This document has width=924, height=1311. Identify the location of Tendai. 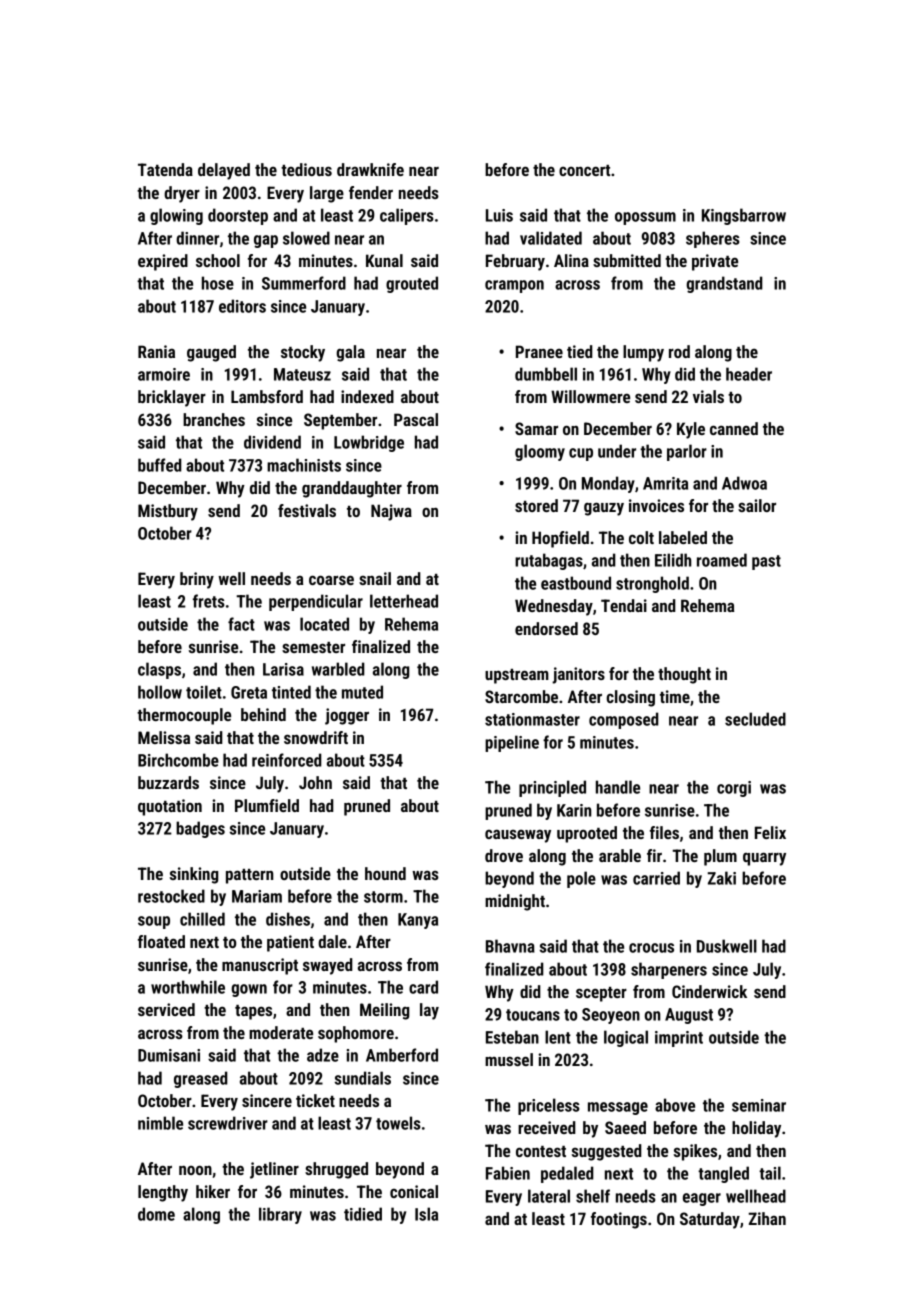
(624, 605).
